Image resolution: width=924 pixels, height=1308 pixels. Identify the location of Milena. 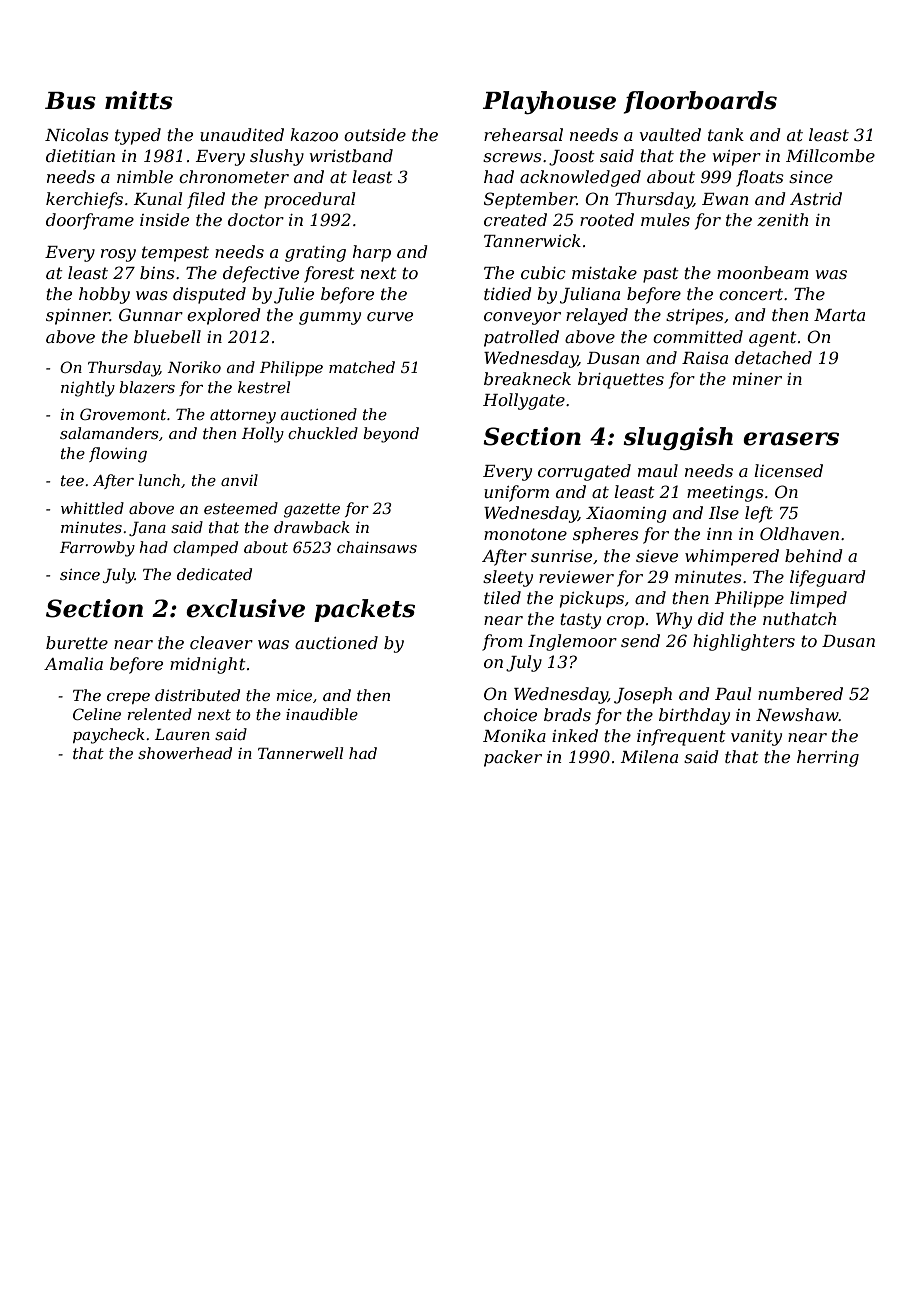
(649, 756).
